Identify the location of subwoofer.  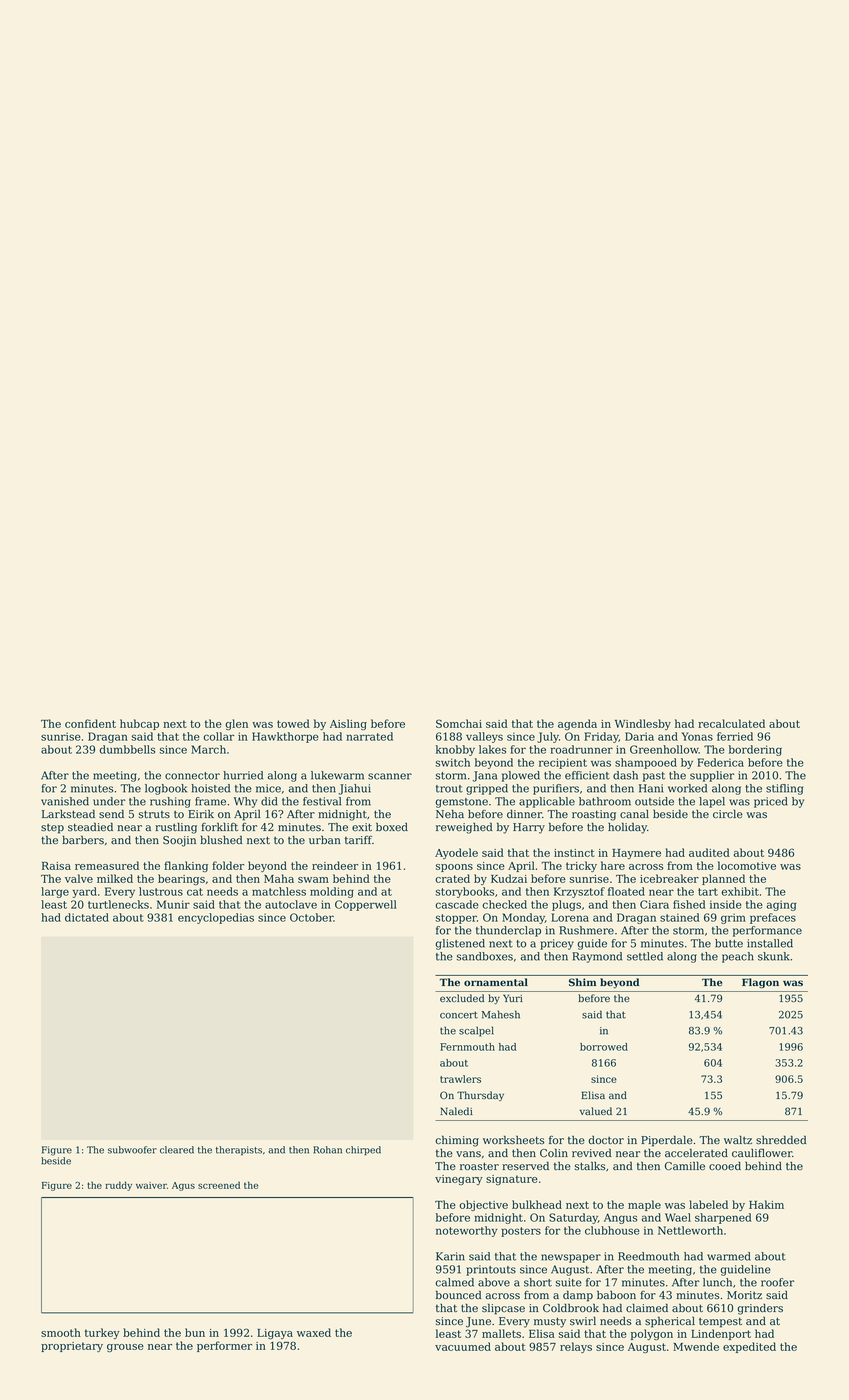
(132, 1150).
